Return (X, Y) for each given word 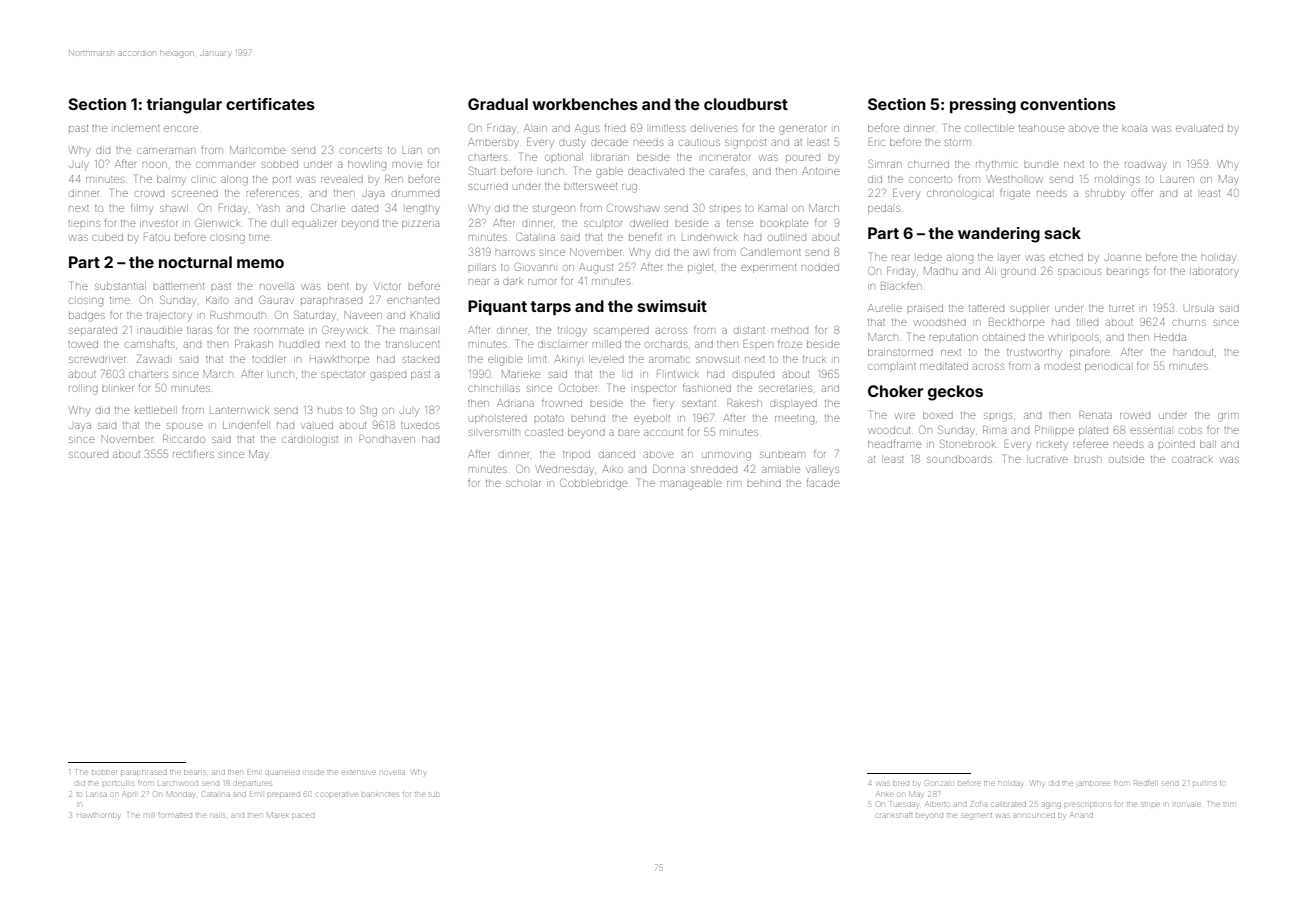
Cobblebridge (594, 484)
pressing (983, 106)
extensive (358, 772)
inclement (137, 128)
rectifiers (193, 453)
